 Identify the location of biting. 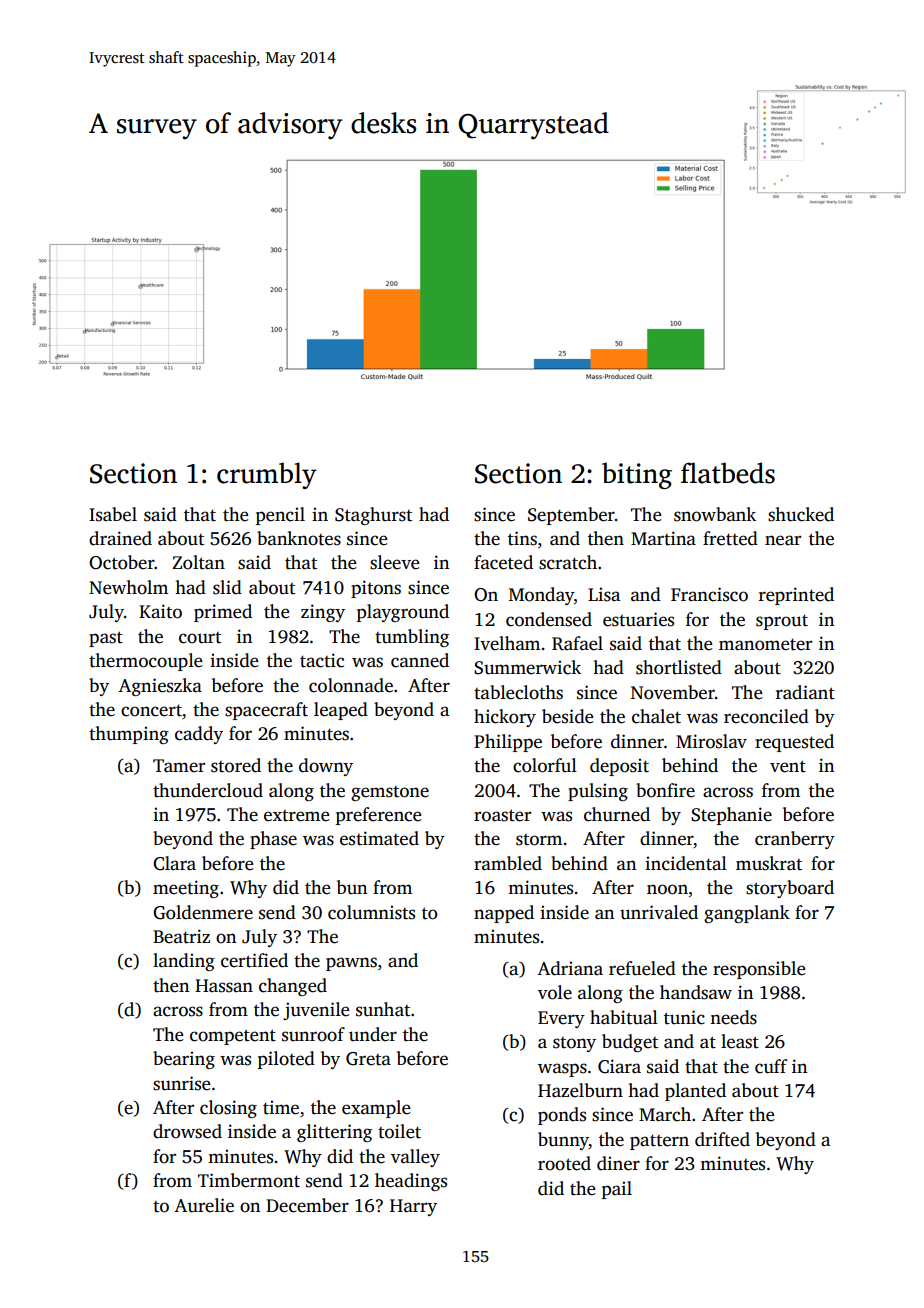
(637, 475).
